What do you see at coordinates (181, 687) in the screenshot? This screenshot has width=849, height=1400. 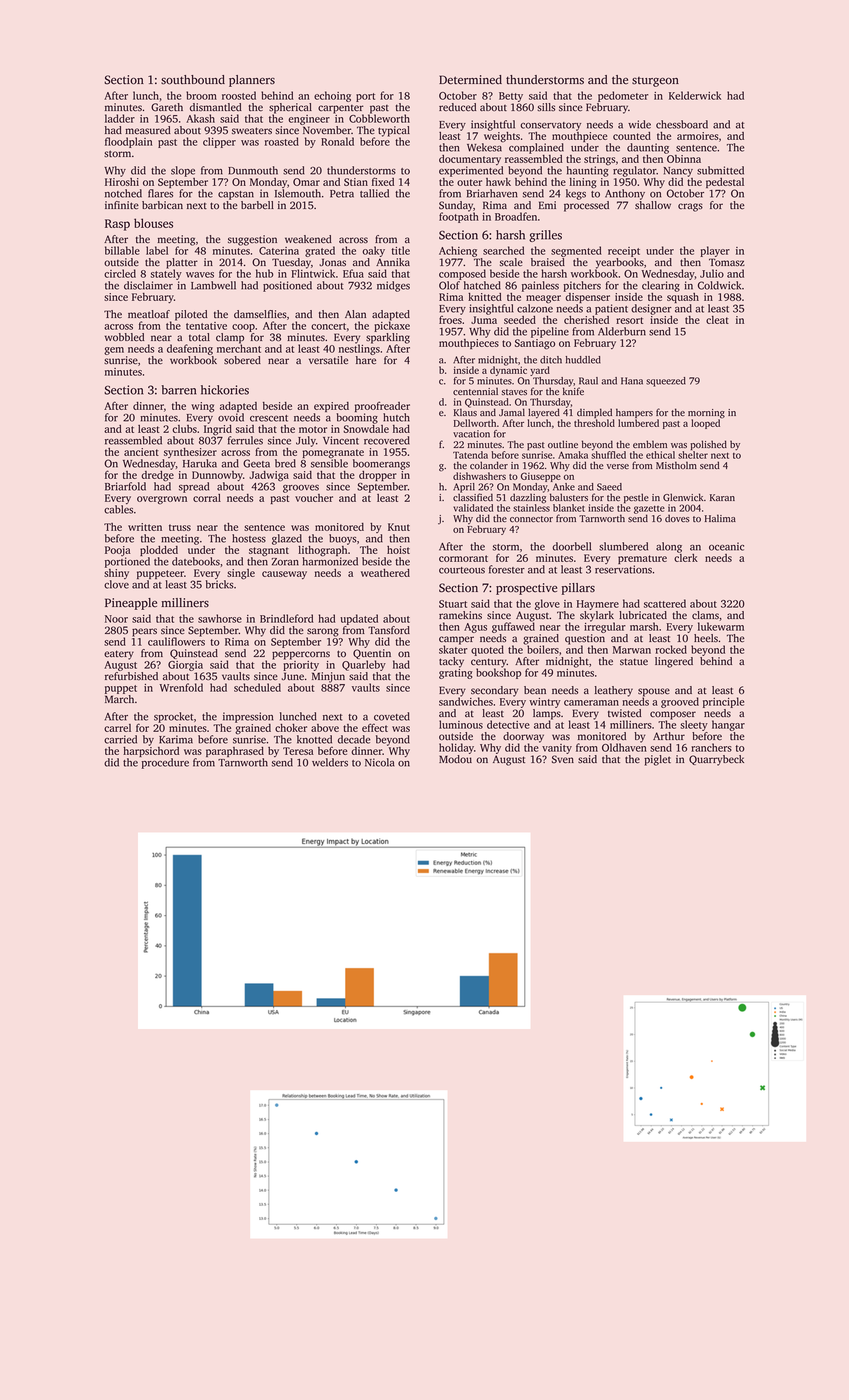 I see `Wrenfold` at bounding box center [181, 687].
